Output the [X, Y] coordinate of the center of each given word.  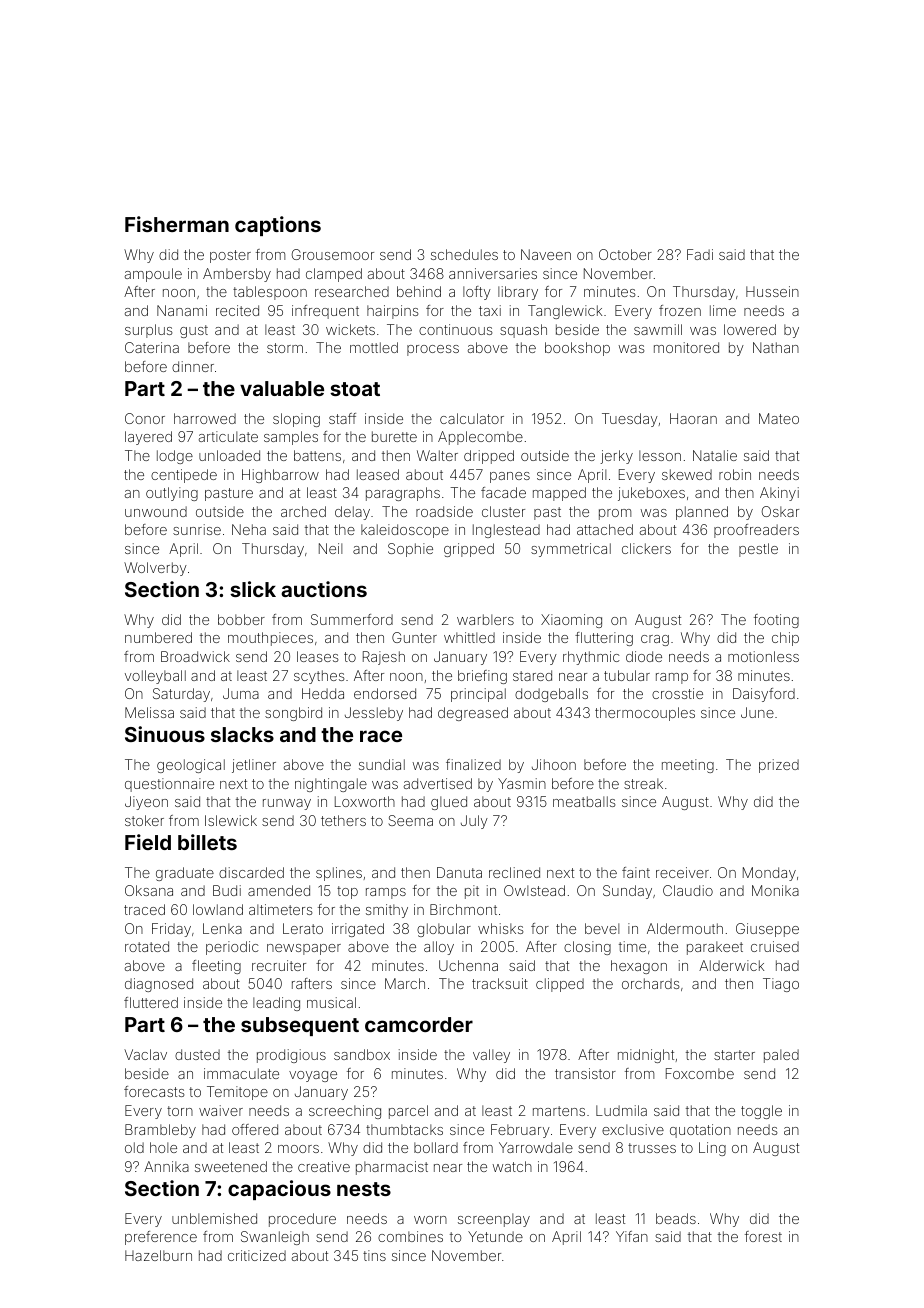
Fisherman [177, 224]
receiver [682, 872]
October [625, 254]
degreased [473, 714]
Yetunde [495, 1236]
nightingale [331, 785]
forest [763, 1236]
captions [278, 226]
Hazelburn [158, 1255]
